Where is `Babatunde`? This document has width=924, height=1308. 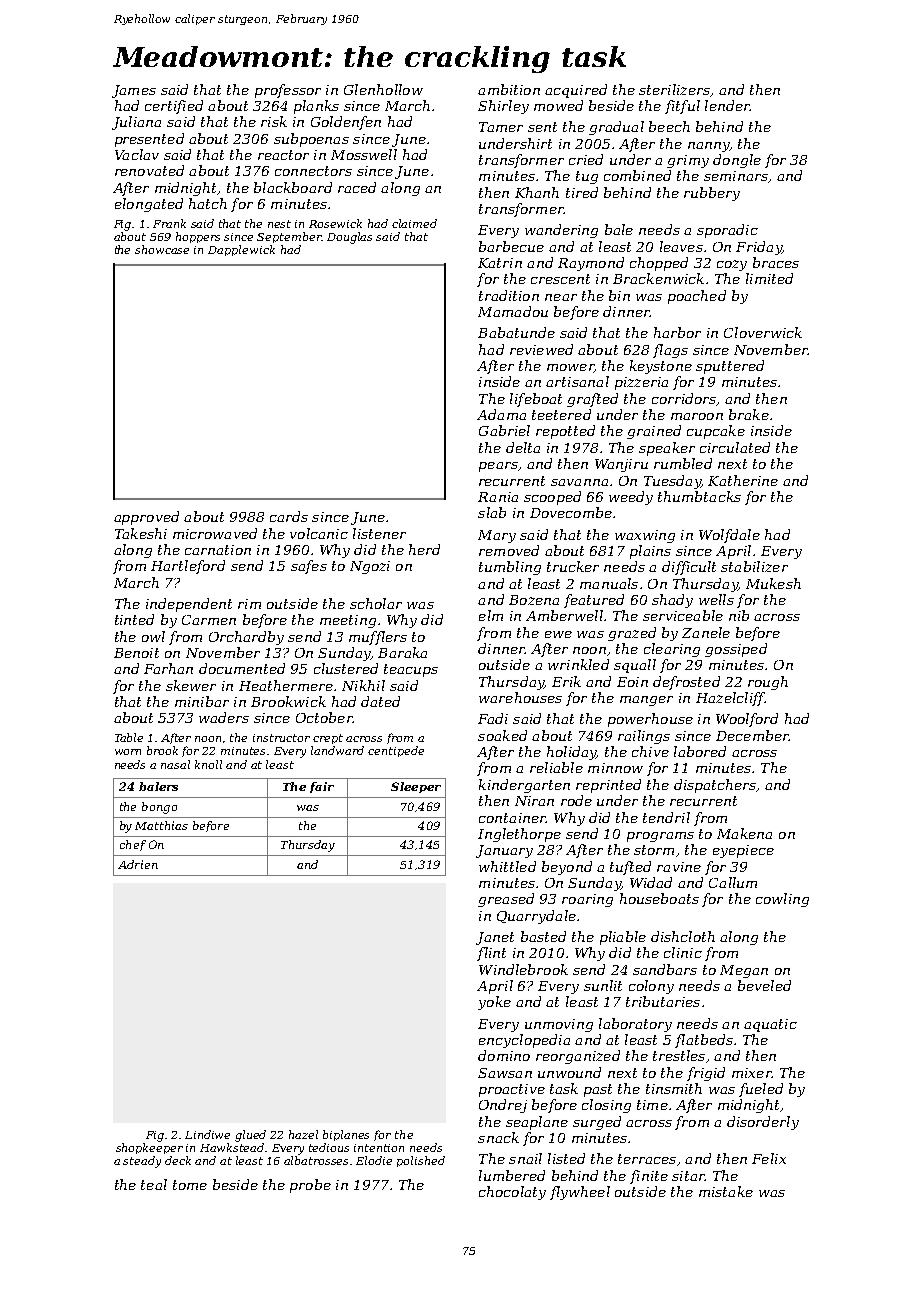
Babatunde is located at coordinates (516, 332).
